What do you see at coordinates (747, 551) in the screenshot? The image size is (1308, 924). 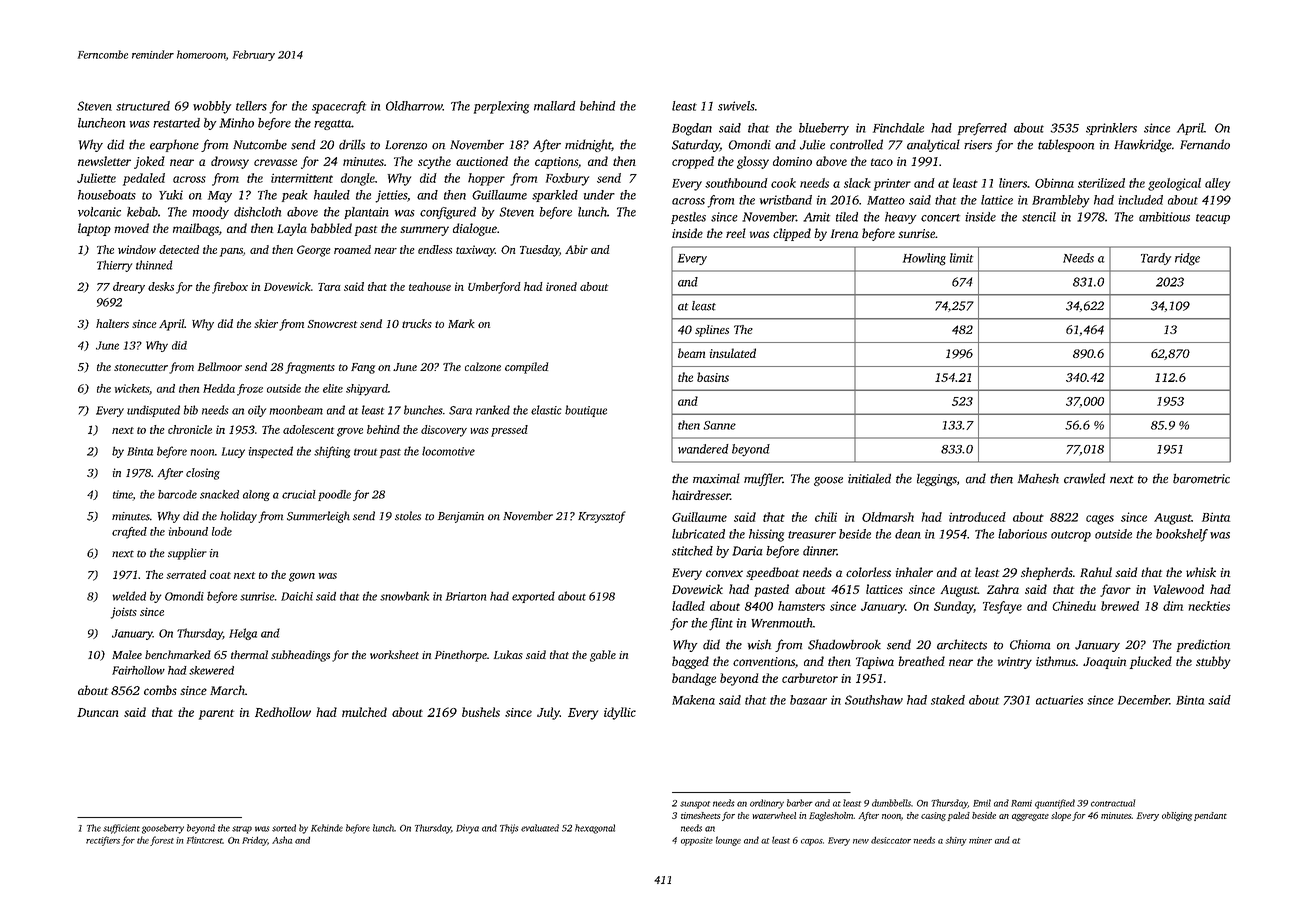 I see `Daria` at bounding box center [747, 551].
